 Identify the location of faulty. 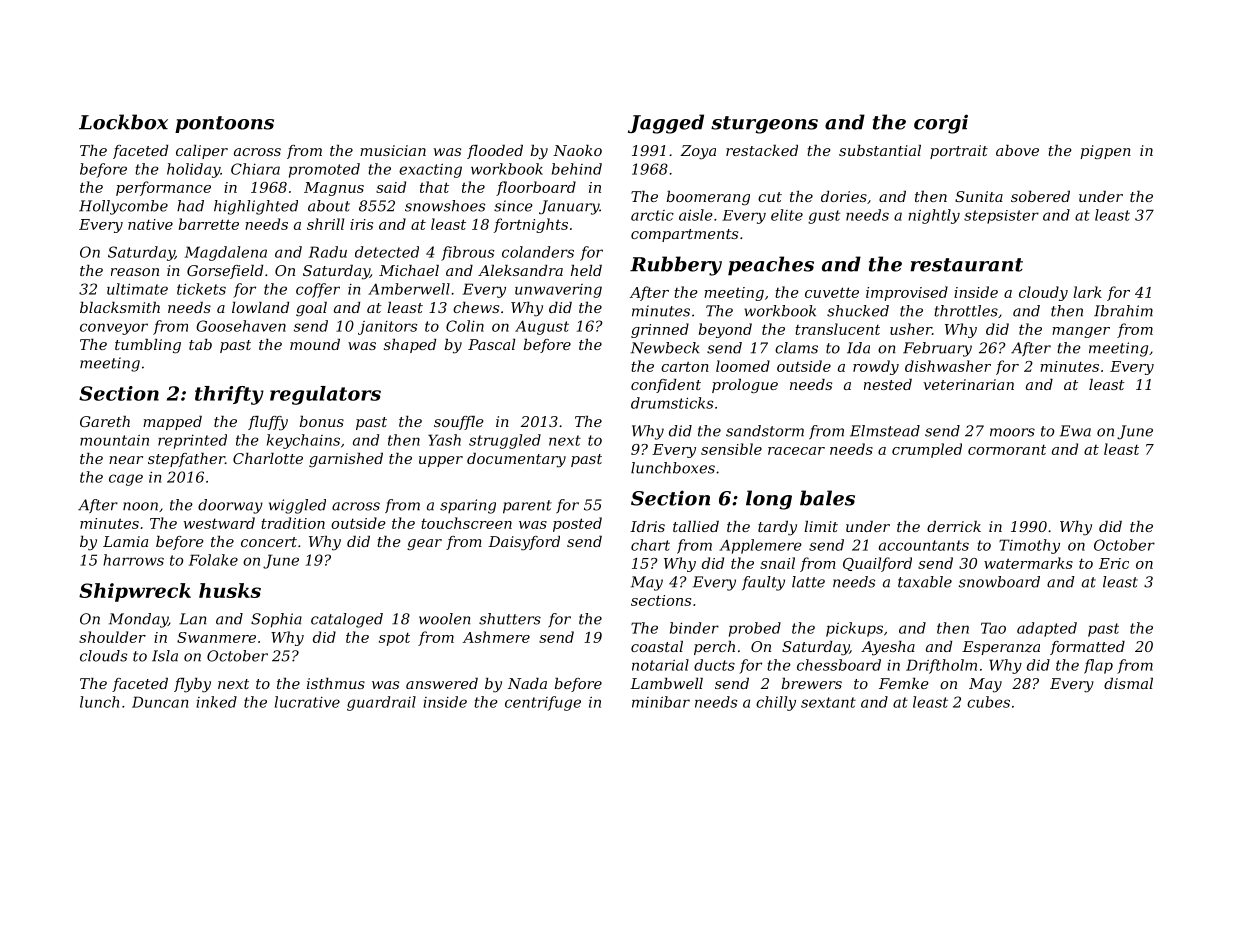
(763, 583).
